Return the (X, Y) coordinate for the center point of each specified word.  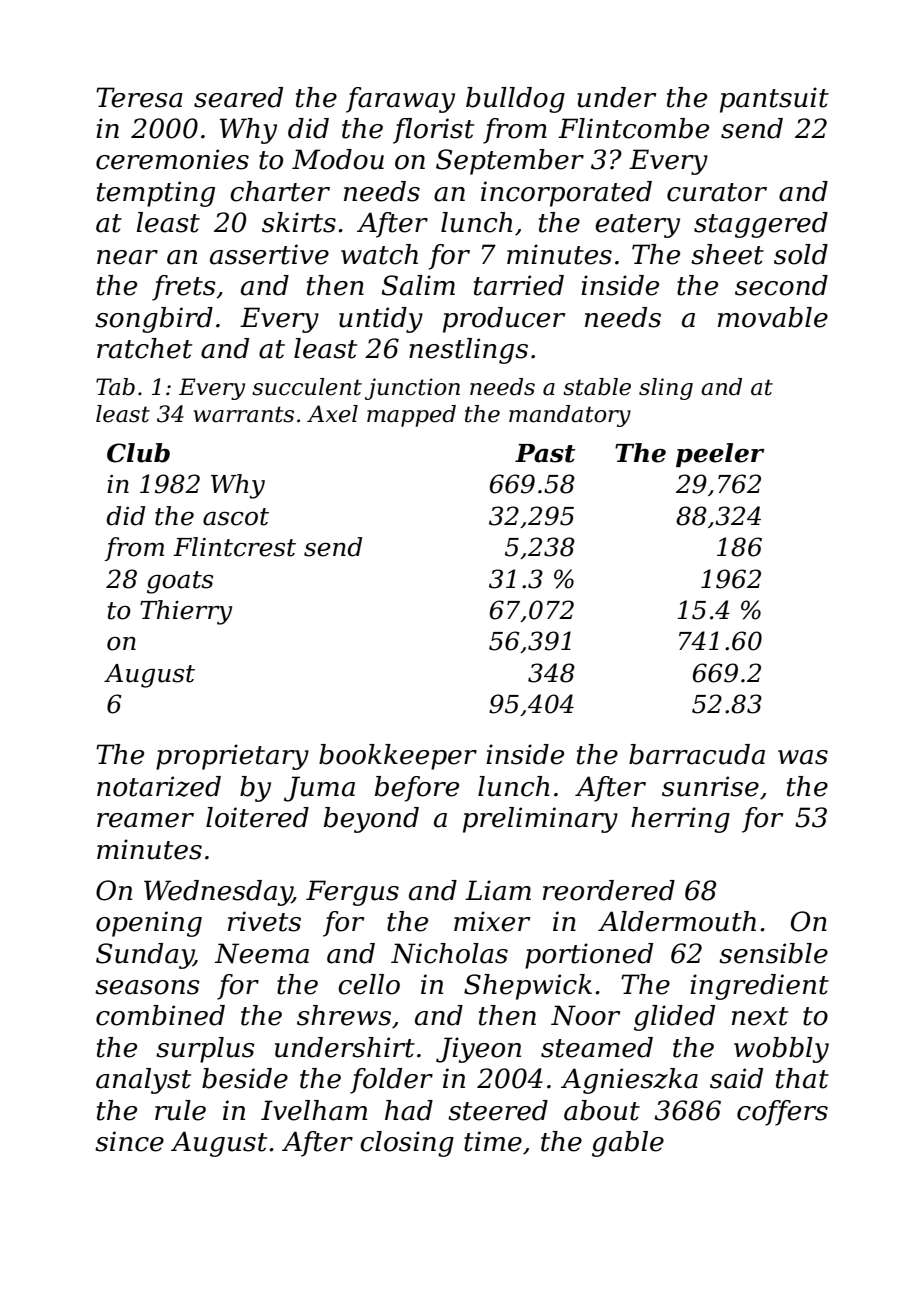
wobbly (781, 1050)
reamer (145, 820)
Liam (498, 890)
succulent (307, 387)
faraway (400, 100)
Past (545, 453)
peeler (720, 455)
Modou (338, 159)
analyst (143, 1081)
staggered (761, 225)
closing (407, 1144)
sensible (773, 953)
